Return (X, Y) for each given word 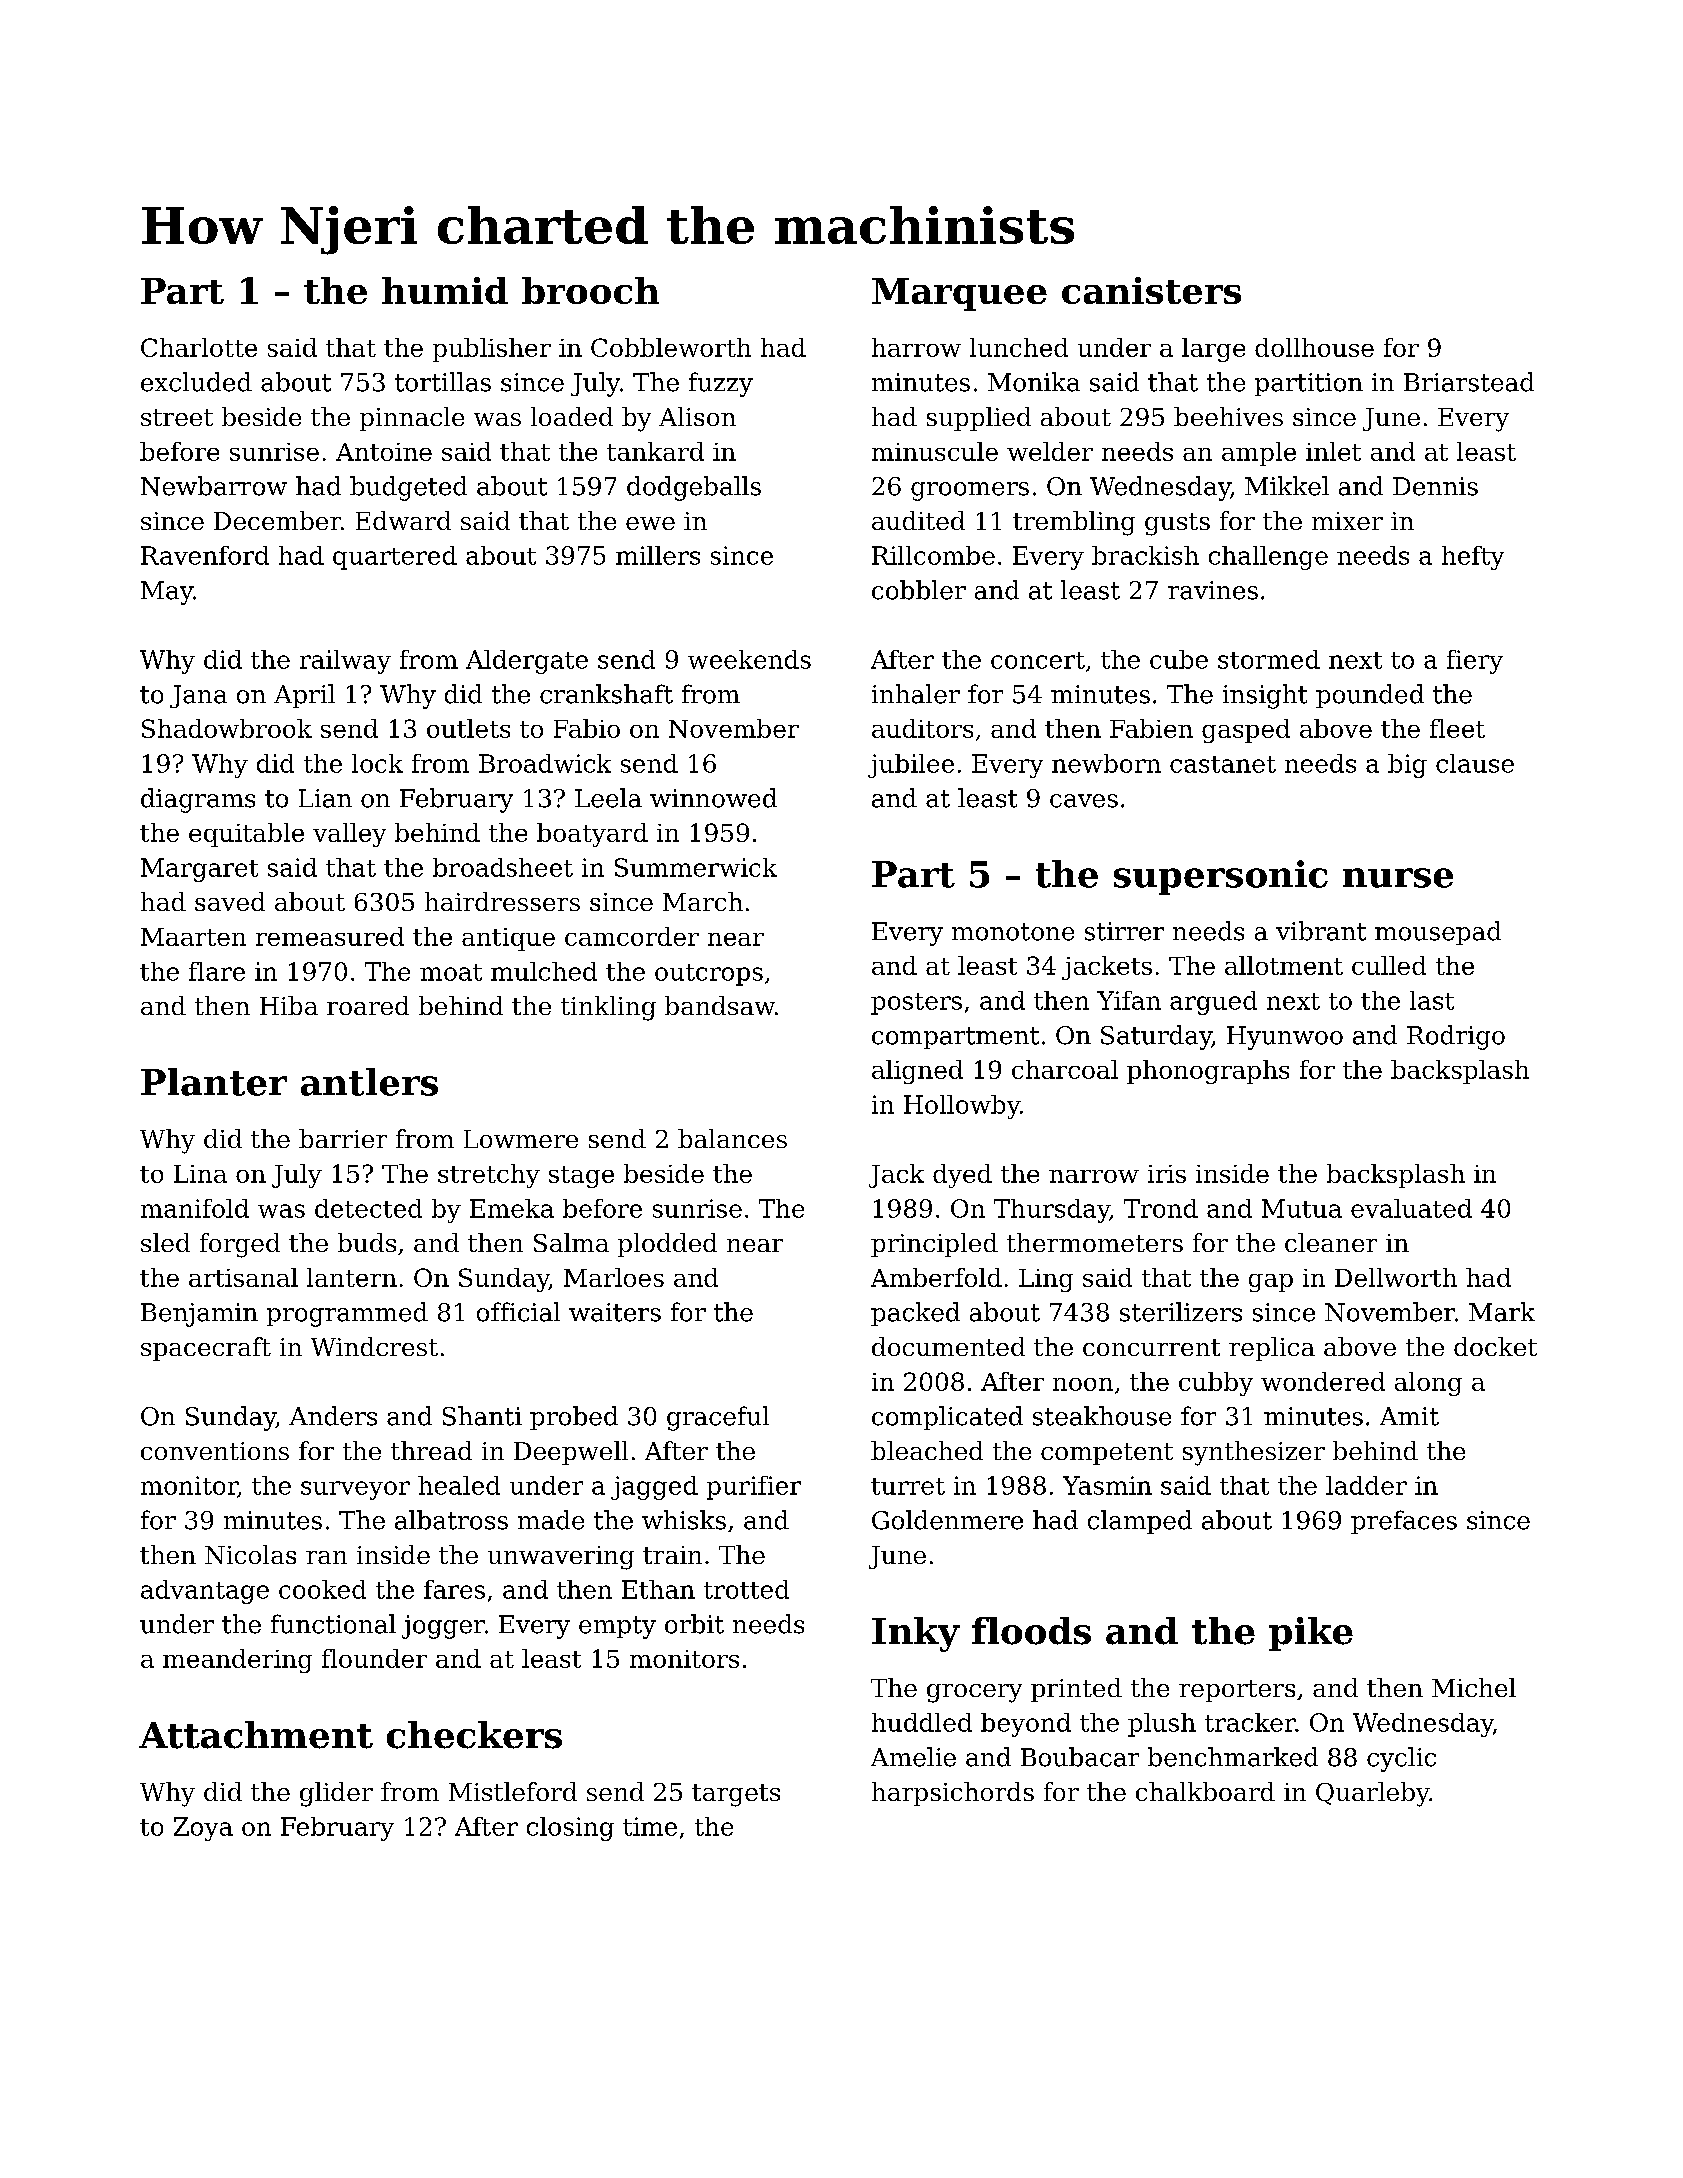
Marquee (959, 294)
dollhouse (1314, 347)
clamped (1140, 1522)
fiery (1475, 662)
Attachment (256, 1735)
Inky (916, 1634)
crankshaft (606, 694)
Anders (333, 1416)
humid (445, 290)
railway (345, 662)
